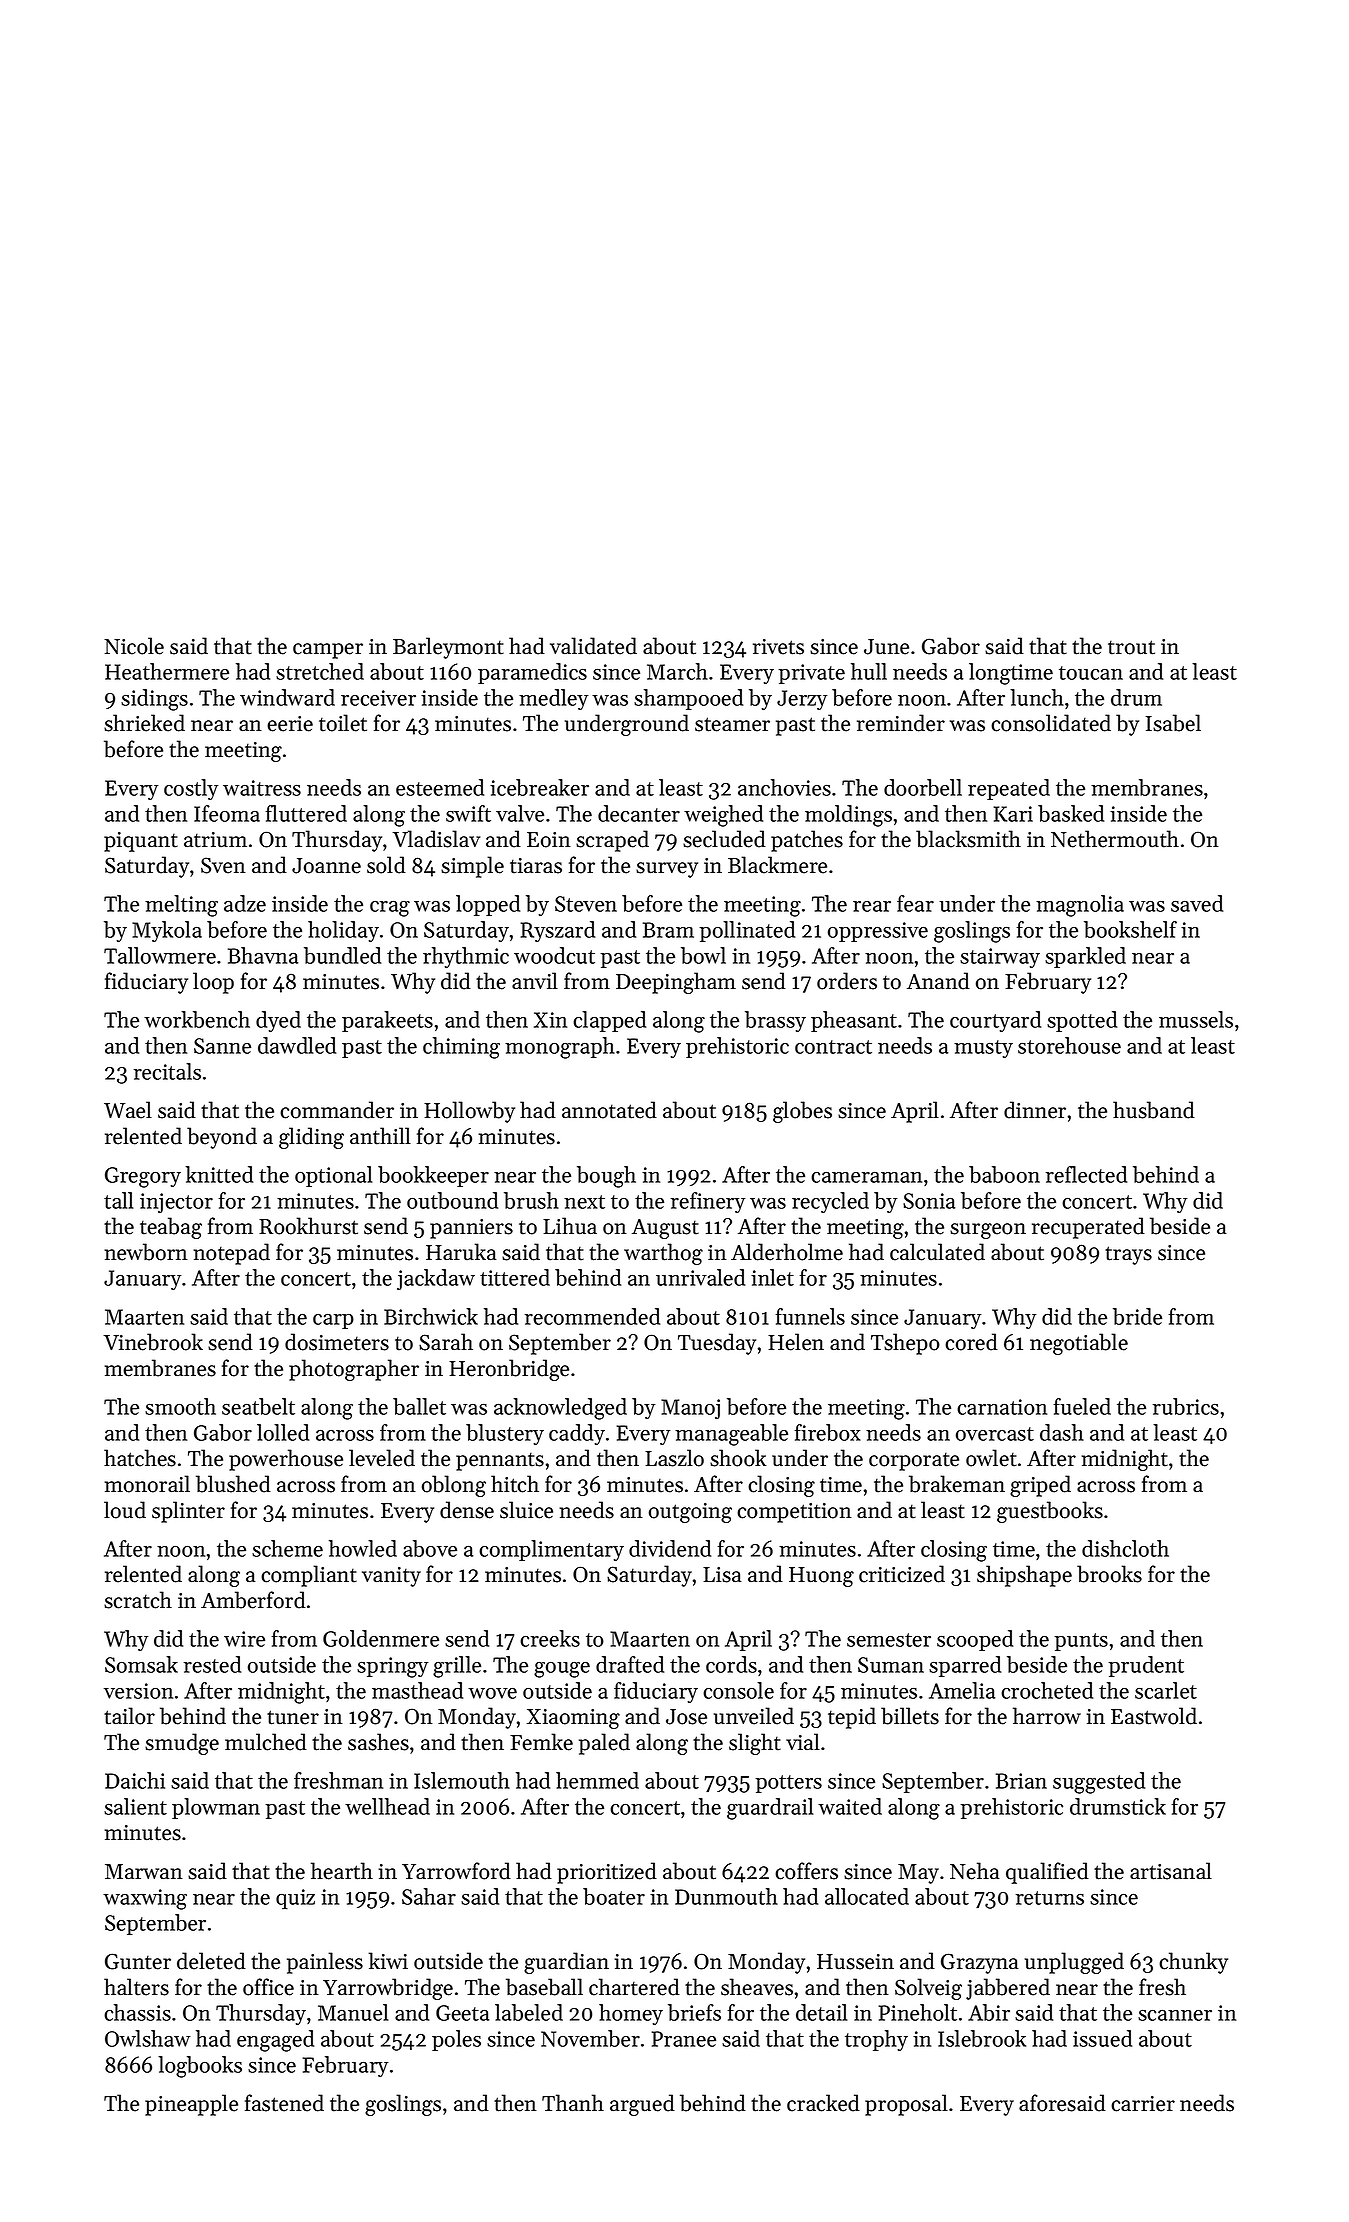 This page has width=1349, height=2222. Describe the element at coordinates (593, 646) in the page. I see `validated` at that location.
